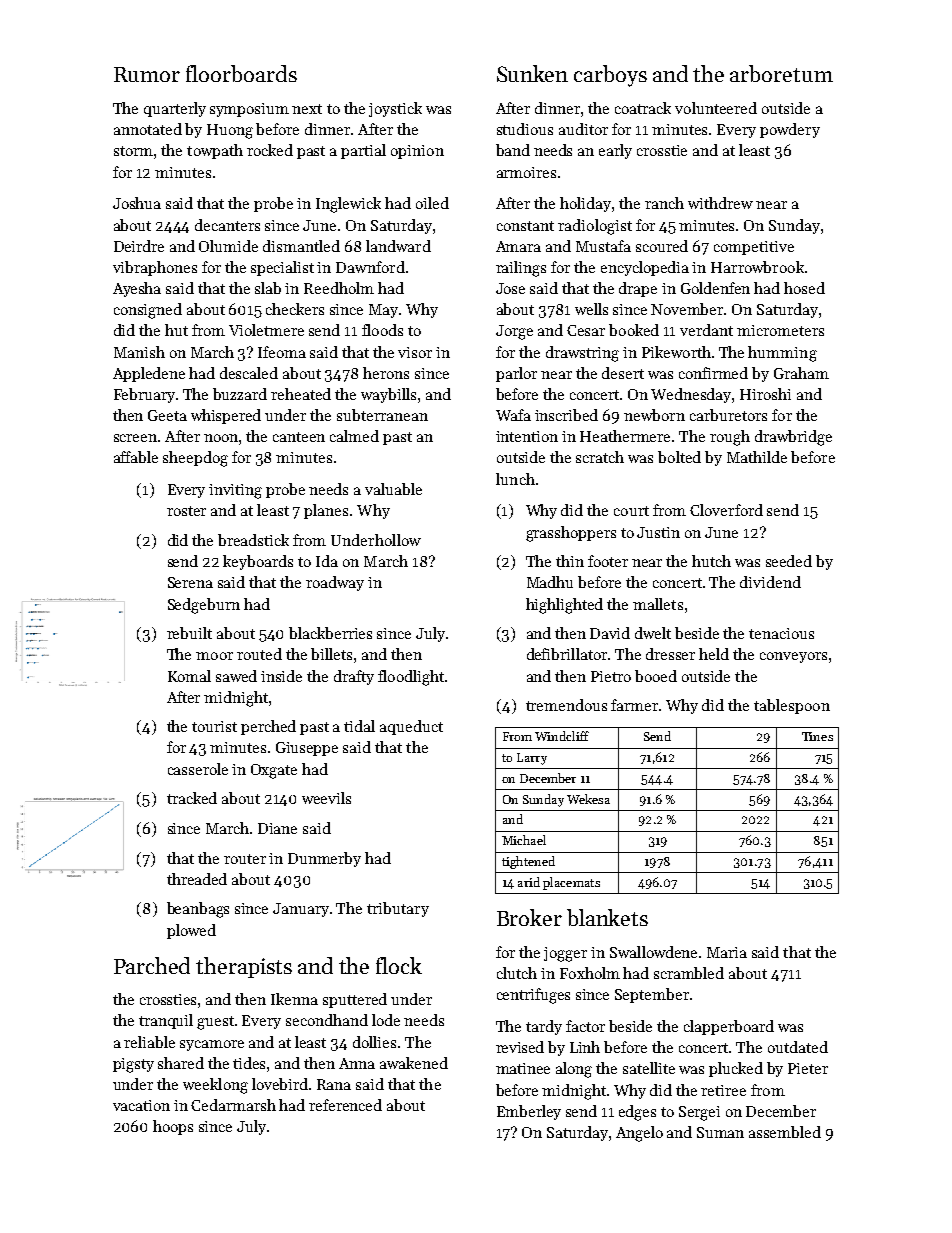 This screenshot has height=1233, width=952. What do you see at coordinates (414, 1063) in the screenshot?
I see `awakened` at bounding box center [414, 1063].
